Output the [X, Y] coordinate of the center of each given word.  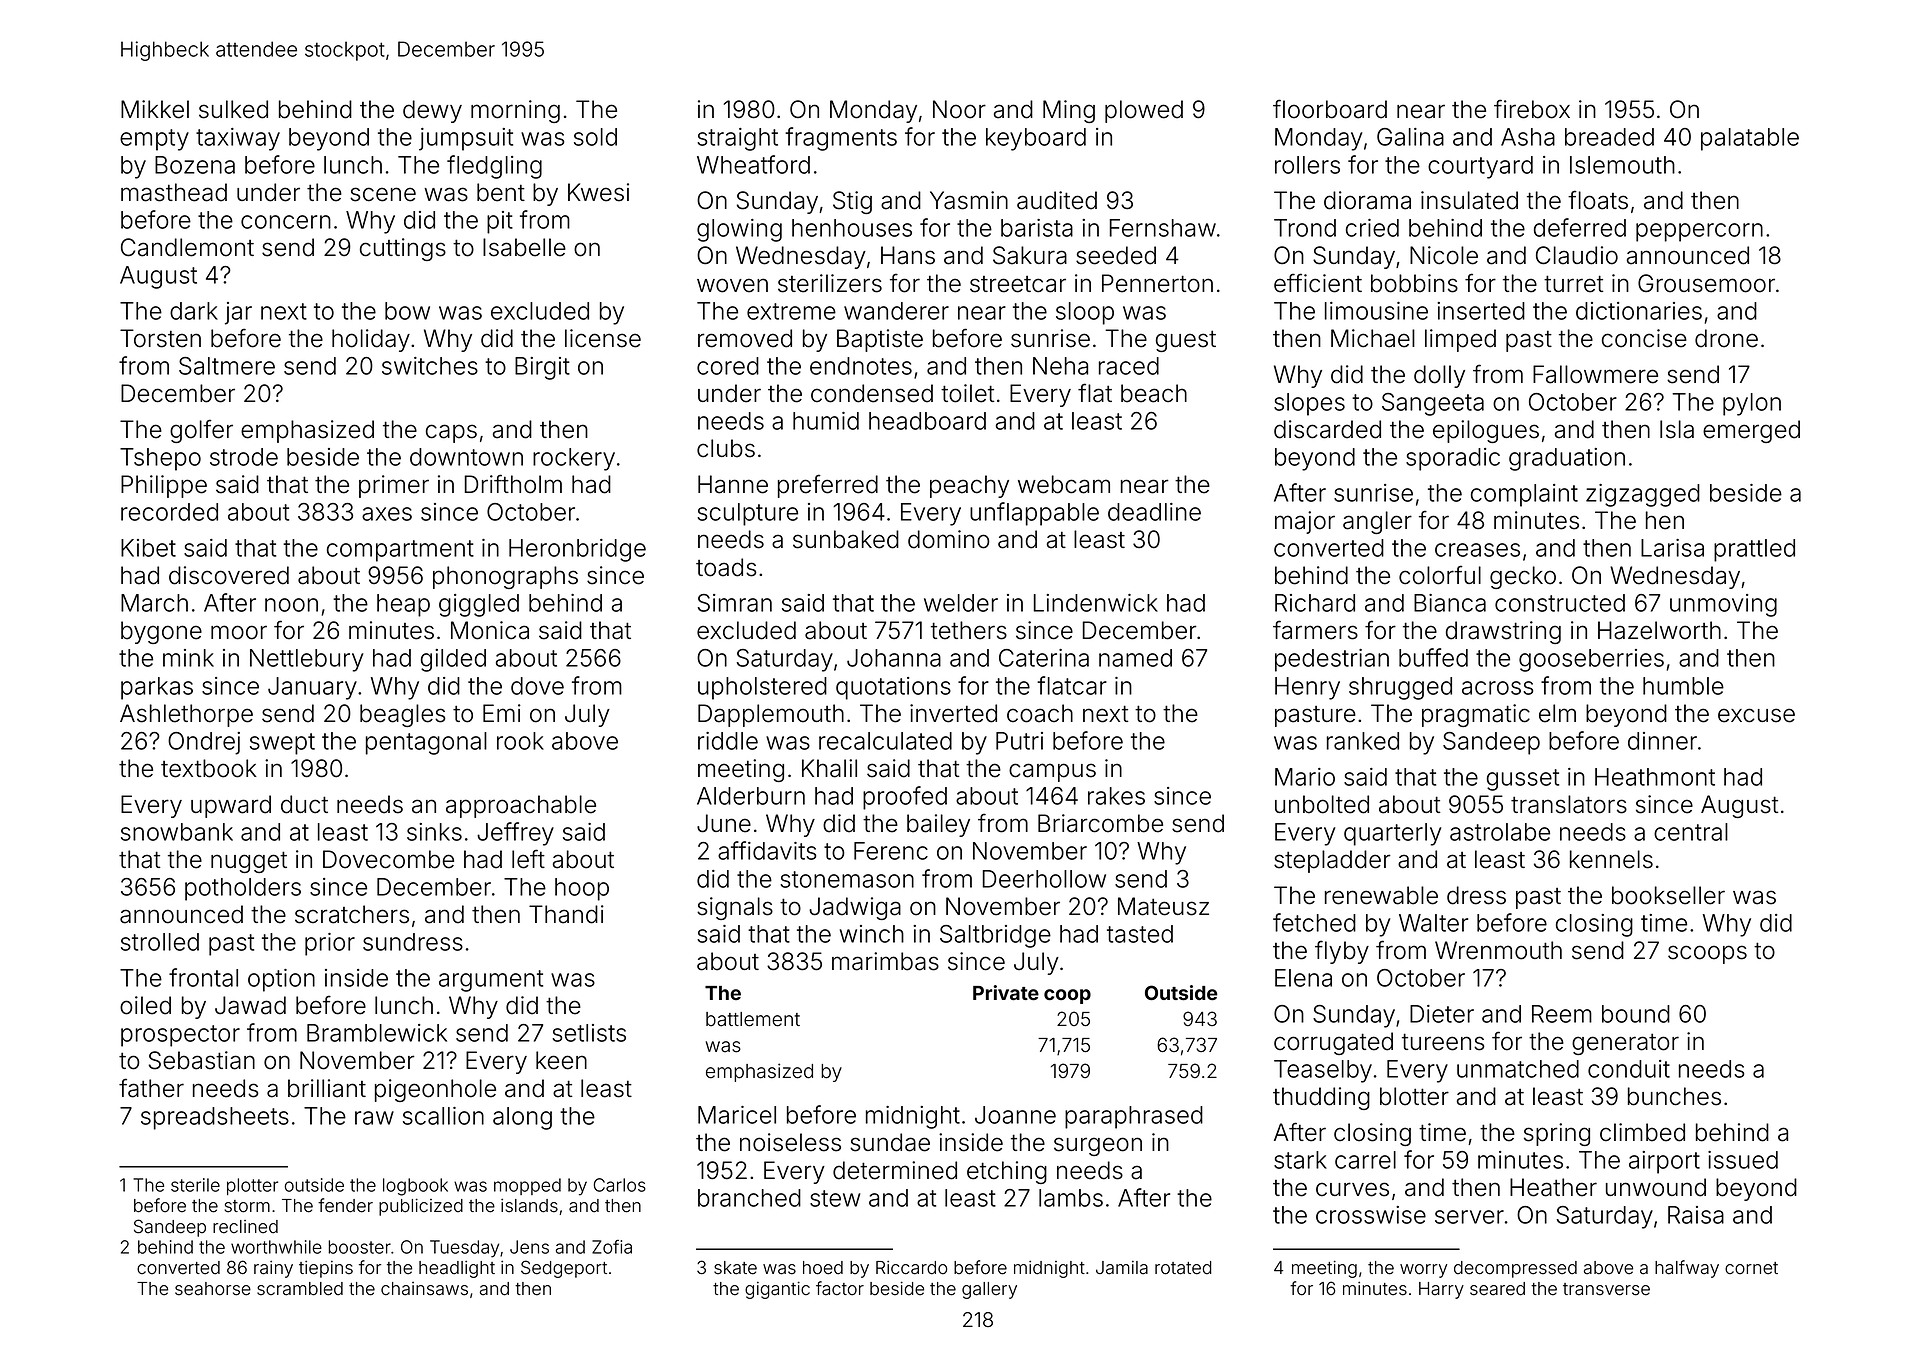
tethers [969, 630]
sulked [233, 109]
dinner [1662, 741]
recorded [169, 512]
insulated [1469, 200]
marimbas [885, 961]
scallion [443, 1116]
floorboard [1330, 109]
